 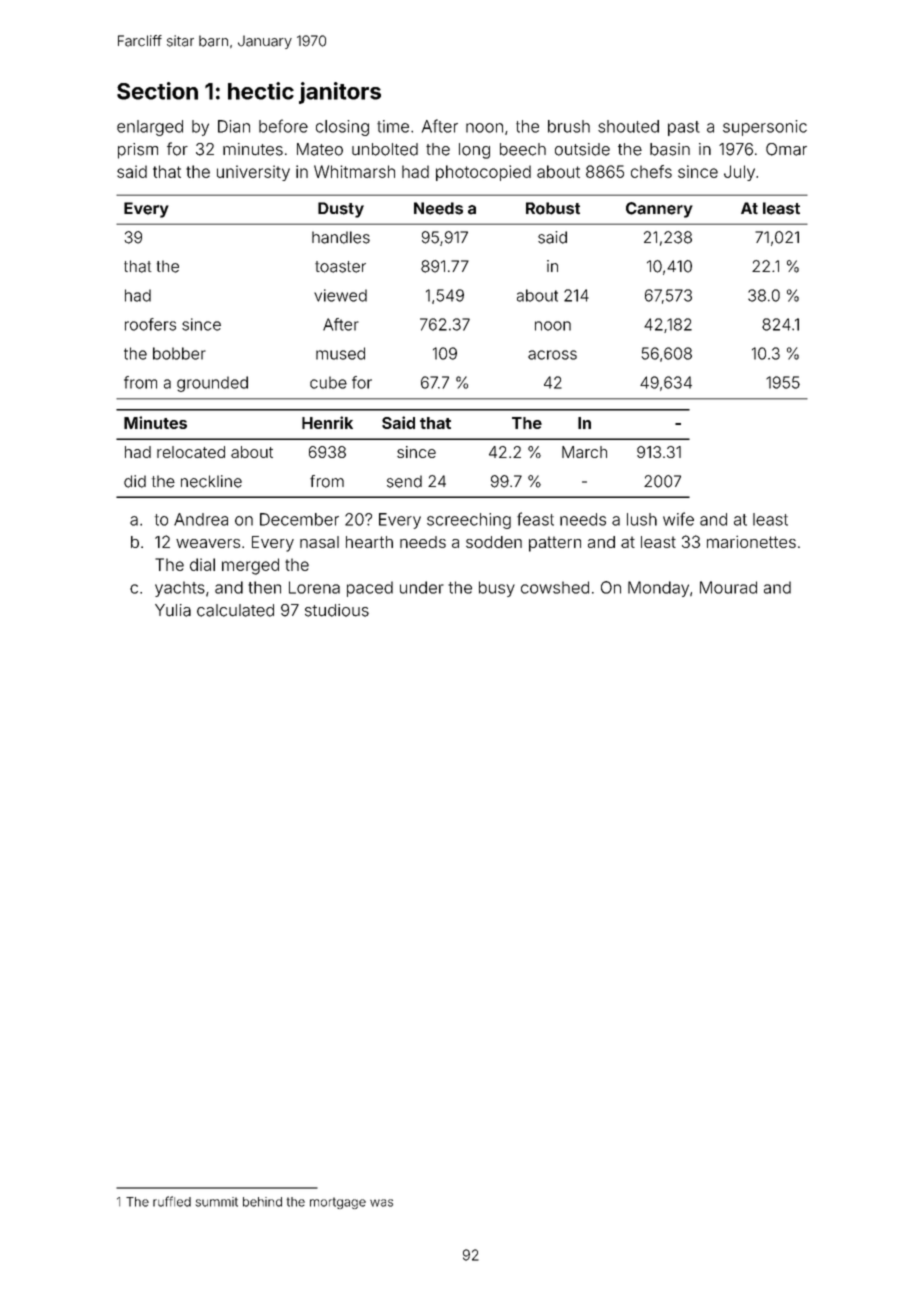 What do you see at coordinates (497, 589) in the screenshot?
I see `busy` at bounding box center [497, 589].
